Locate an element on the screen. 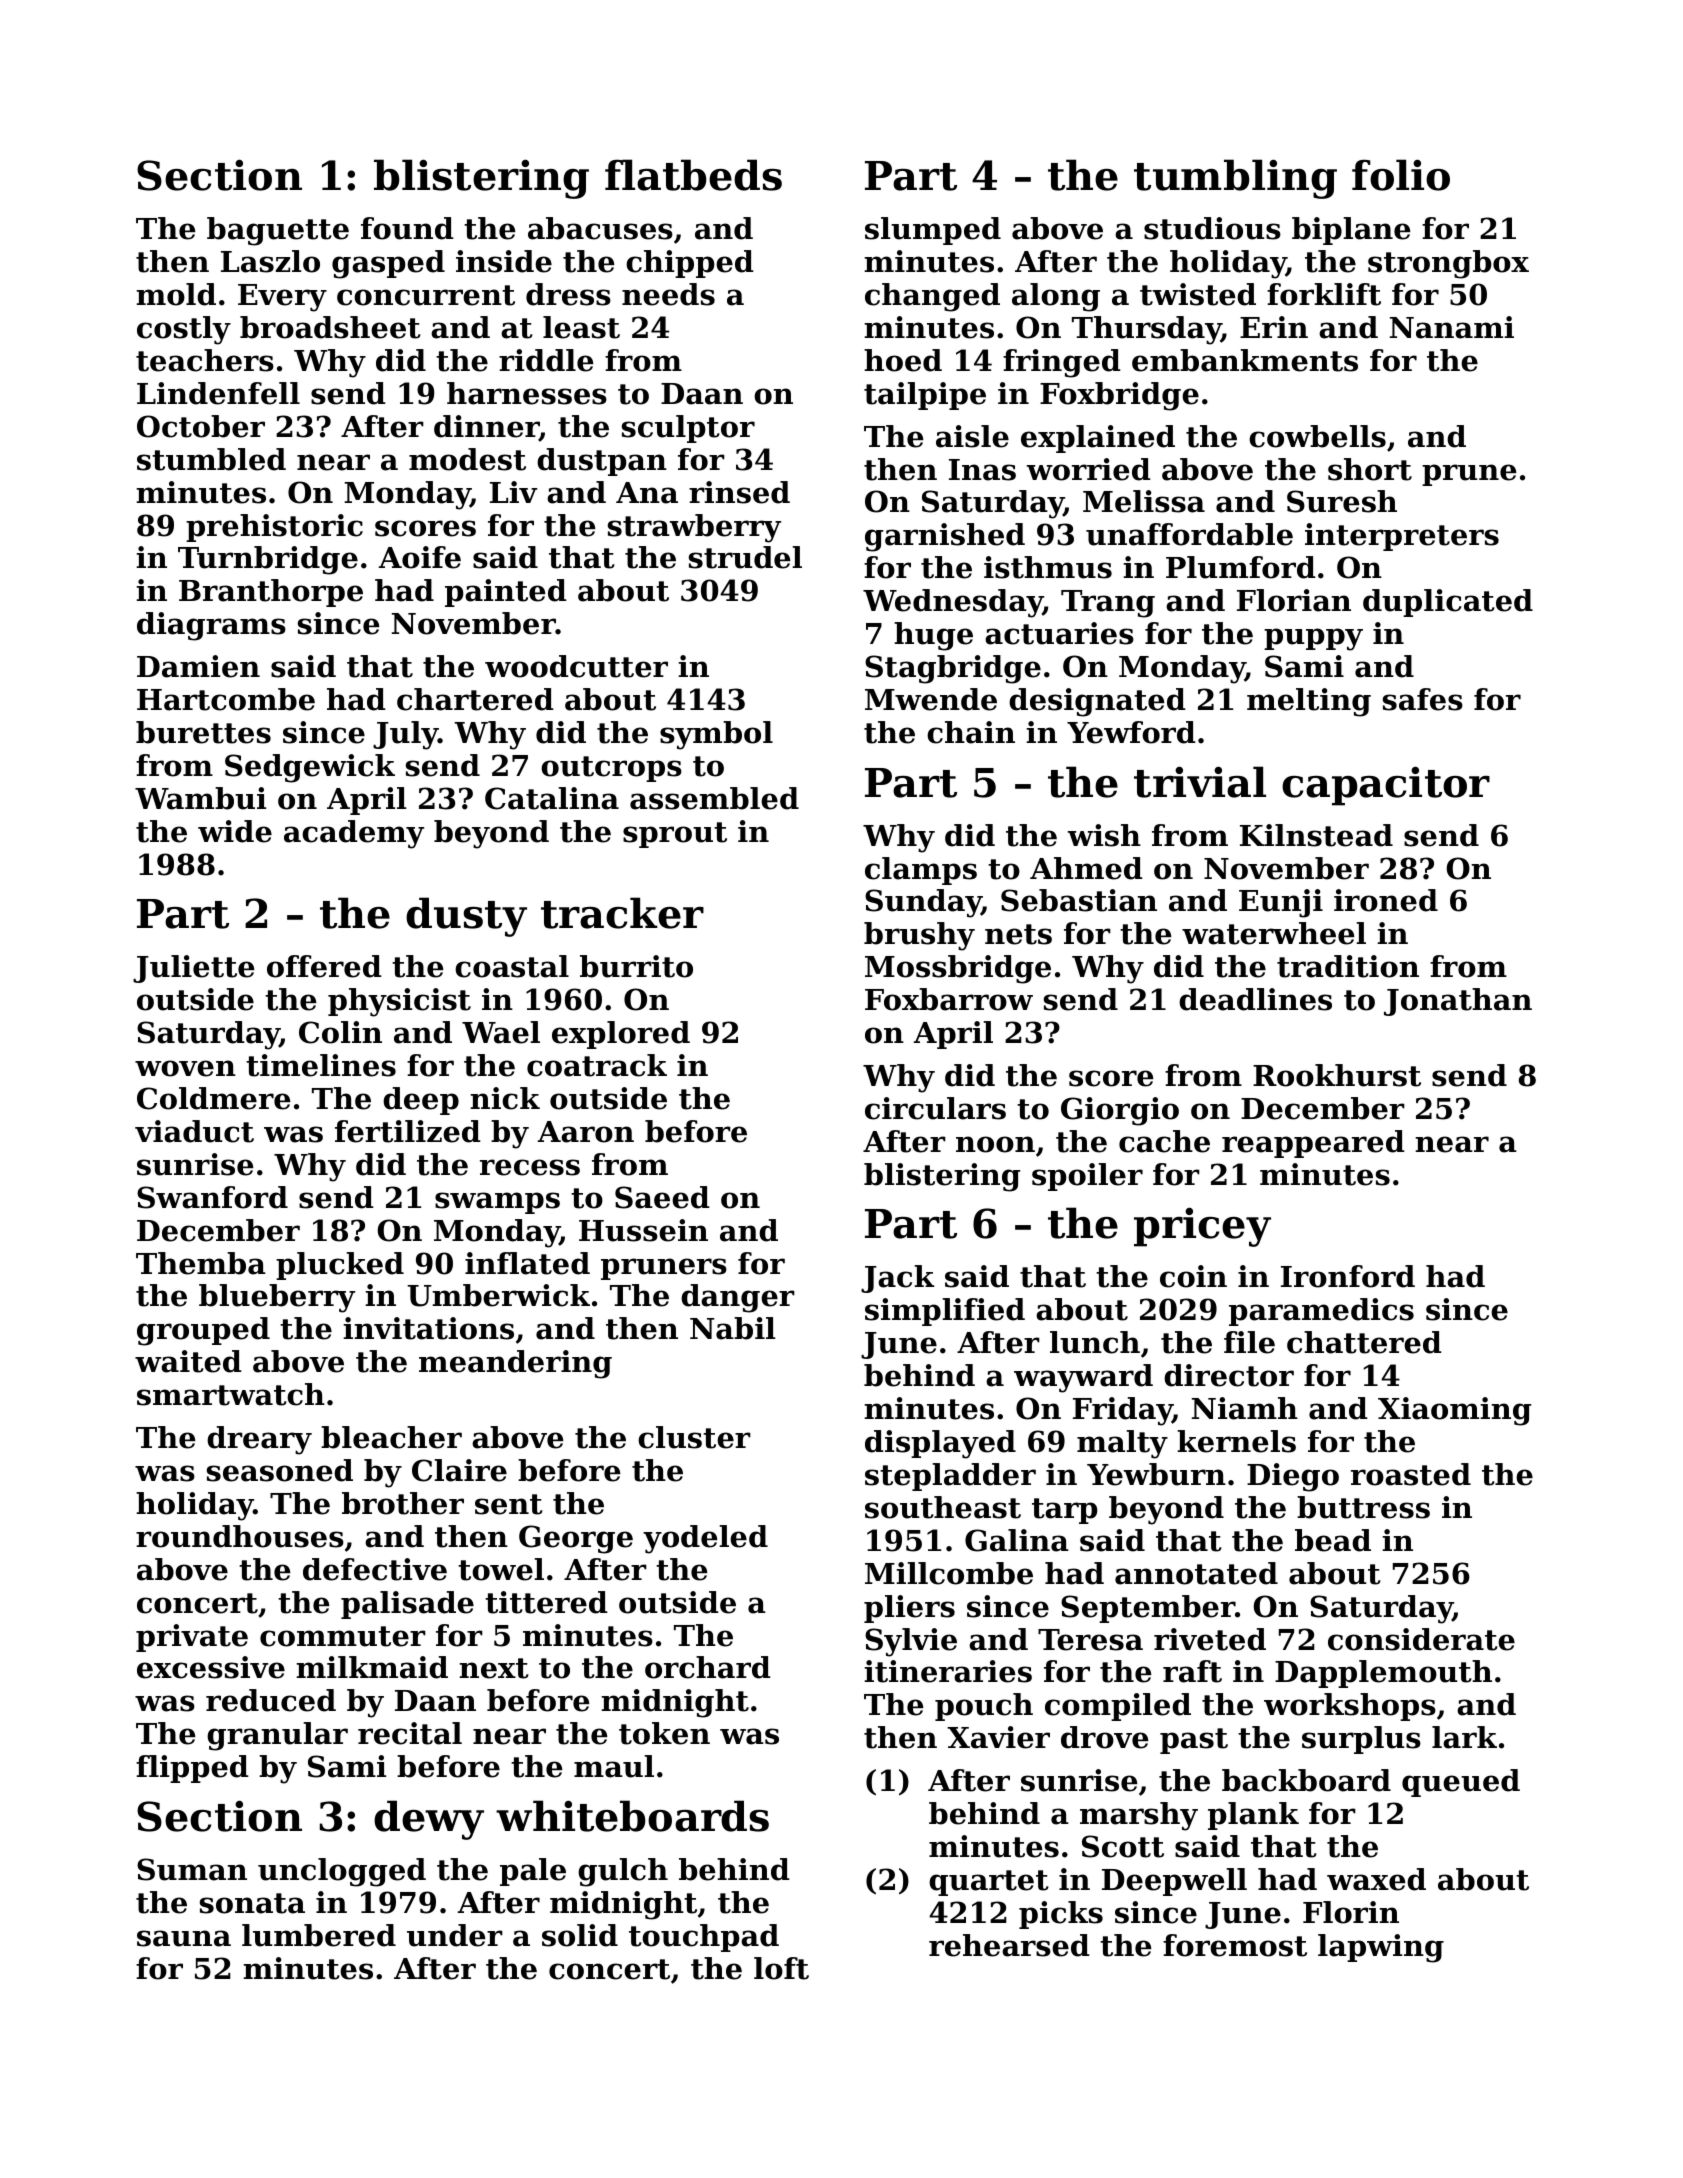 This screenshot has height=2178, width=1683. Foxbarrow is located at coordinates (949, 999).
